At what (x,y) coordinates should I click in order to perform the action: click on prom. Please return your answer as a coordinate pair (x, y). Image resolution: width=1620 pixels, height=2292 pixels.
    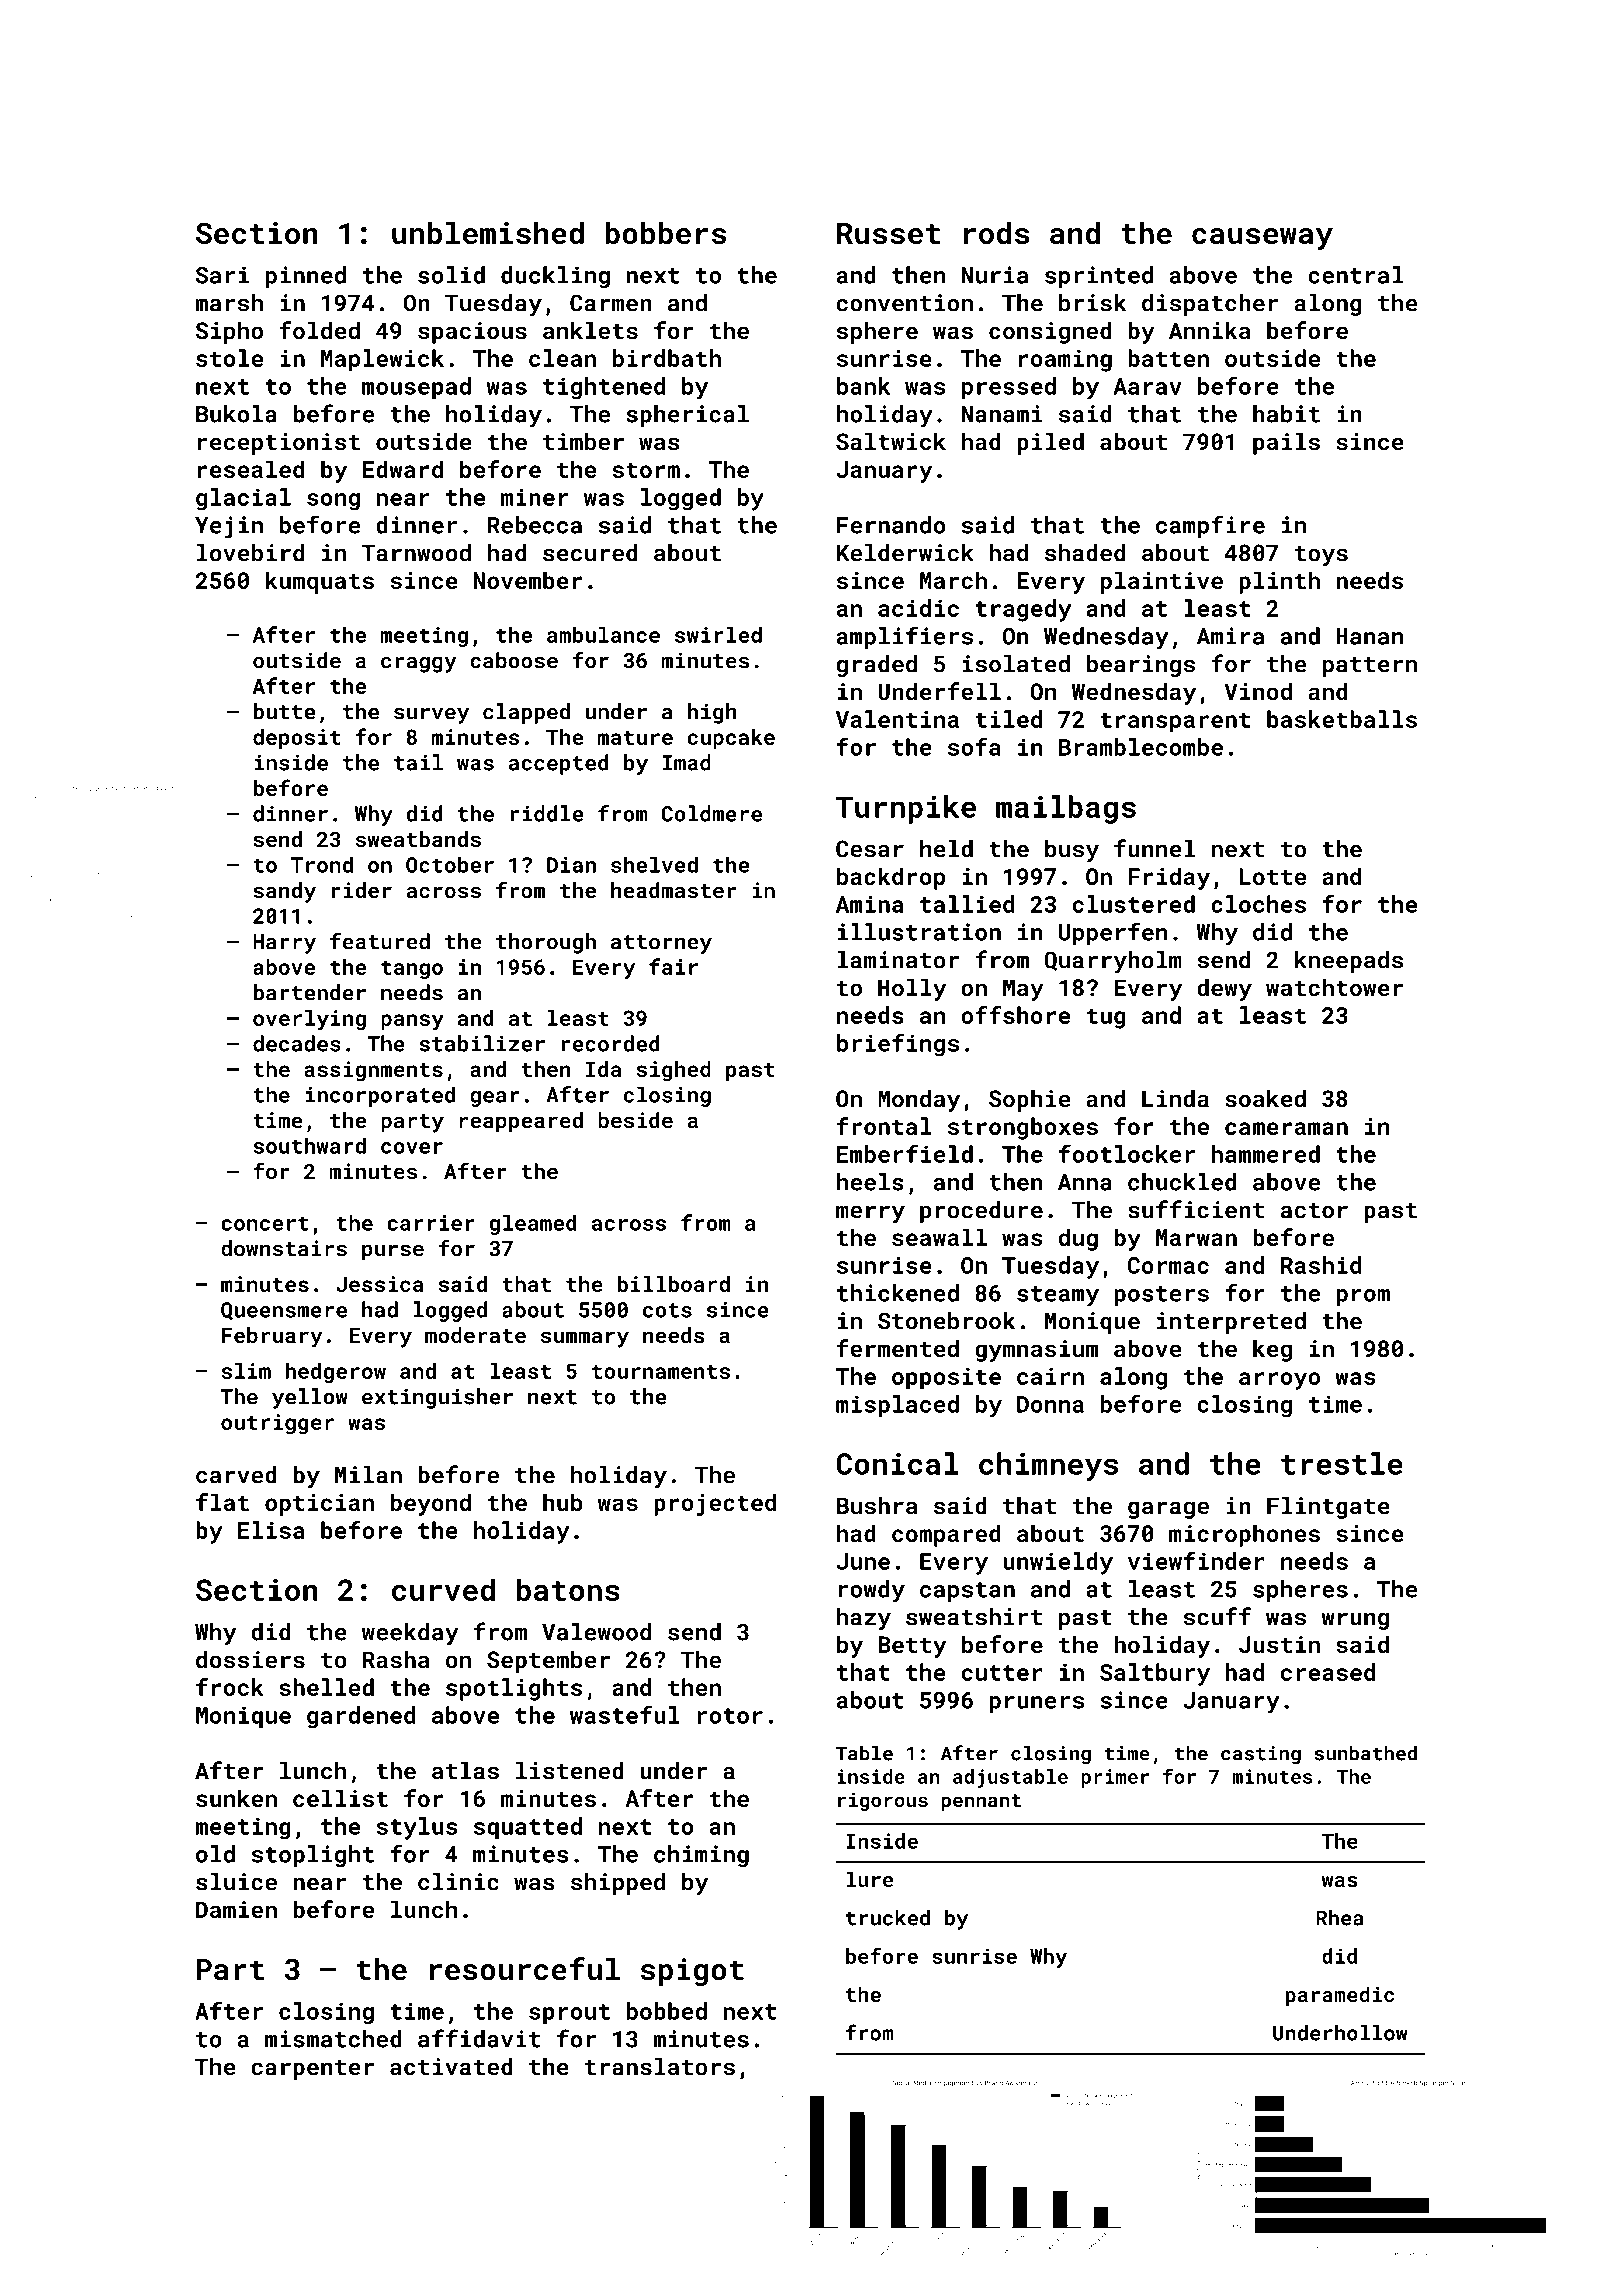
    Looking at the image, I should click on (1363, 1297).
